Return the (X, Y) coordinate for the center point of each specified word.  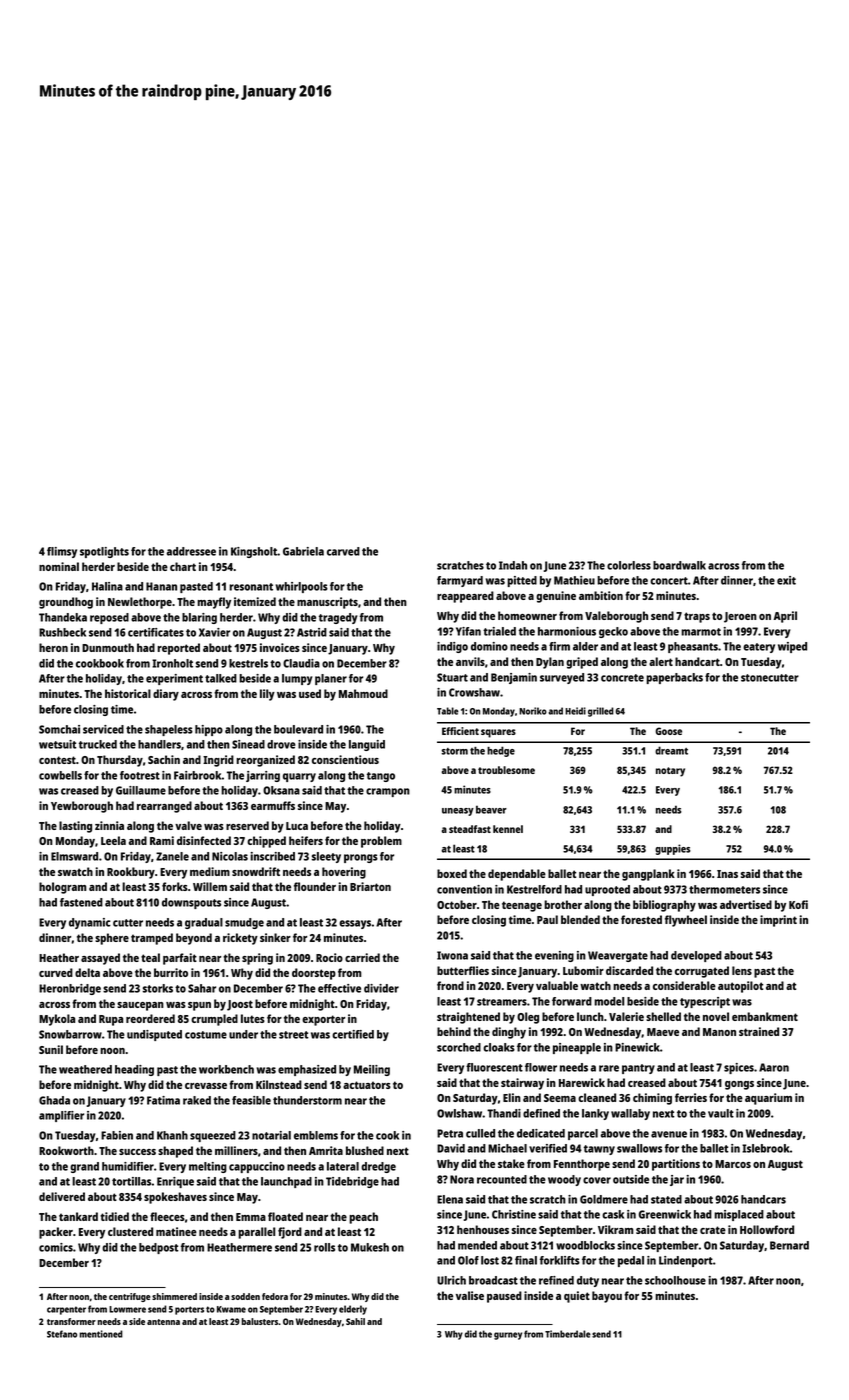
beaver (491, 809)
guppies (672, 849)
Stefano (62, 1334)
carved (343, 551)
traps (697, 617)
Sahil (355, 1321)
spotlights (104, 552)
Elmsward (74, 856)
